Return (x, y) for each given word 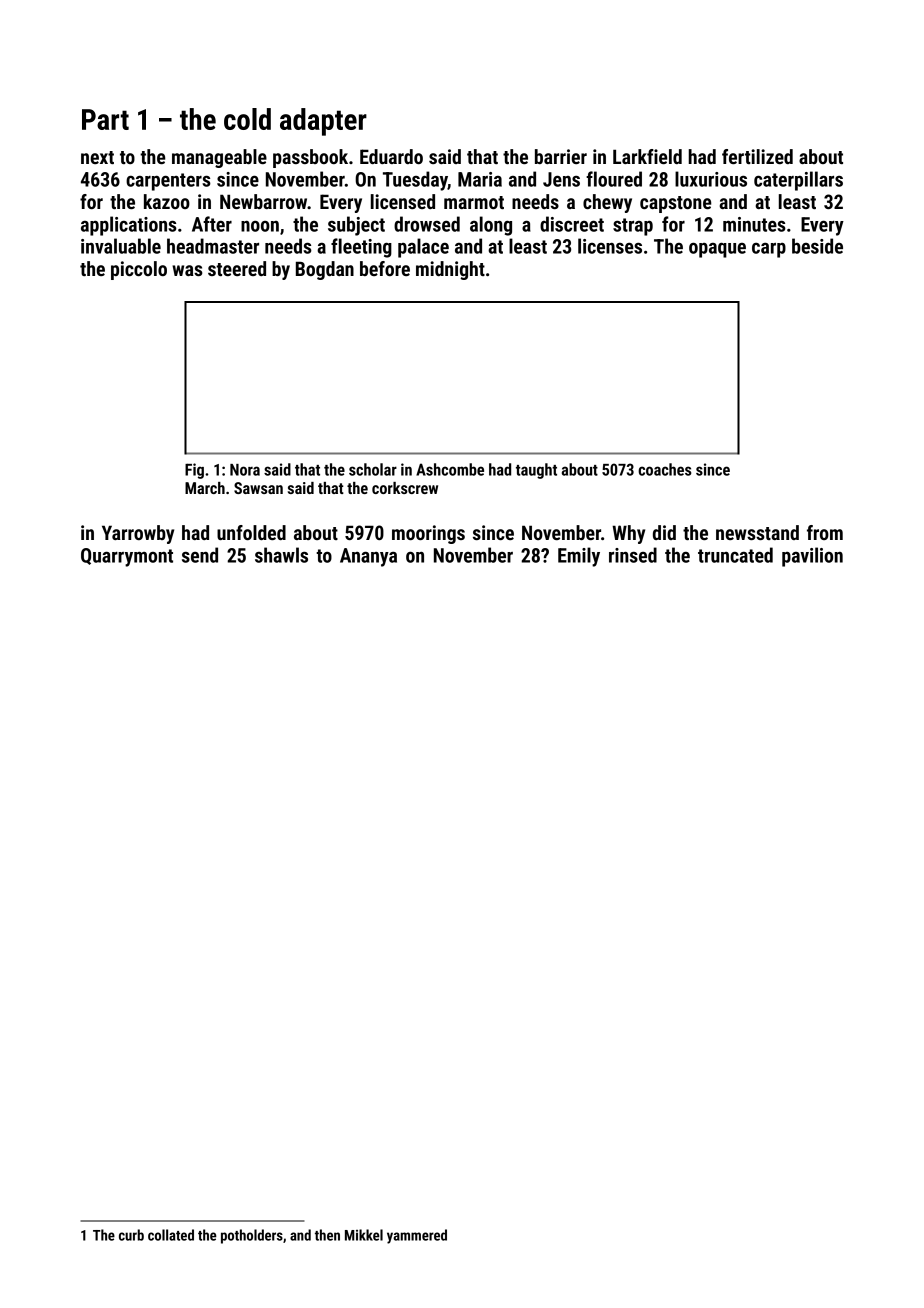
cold (247, 119)
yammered (417, 1236)
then (327, 1235)
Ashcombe (450, 469)
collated (171, 1235)
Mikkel (364, 1235)
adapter (323, 122)
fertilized (757, 156)
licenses (610, 246)
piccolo (139, 270)
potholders (252, 1236)
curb (131, 1235)
